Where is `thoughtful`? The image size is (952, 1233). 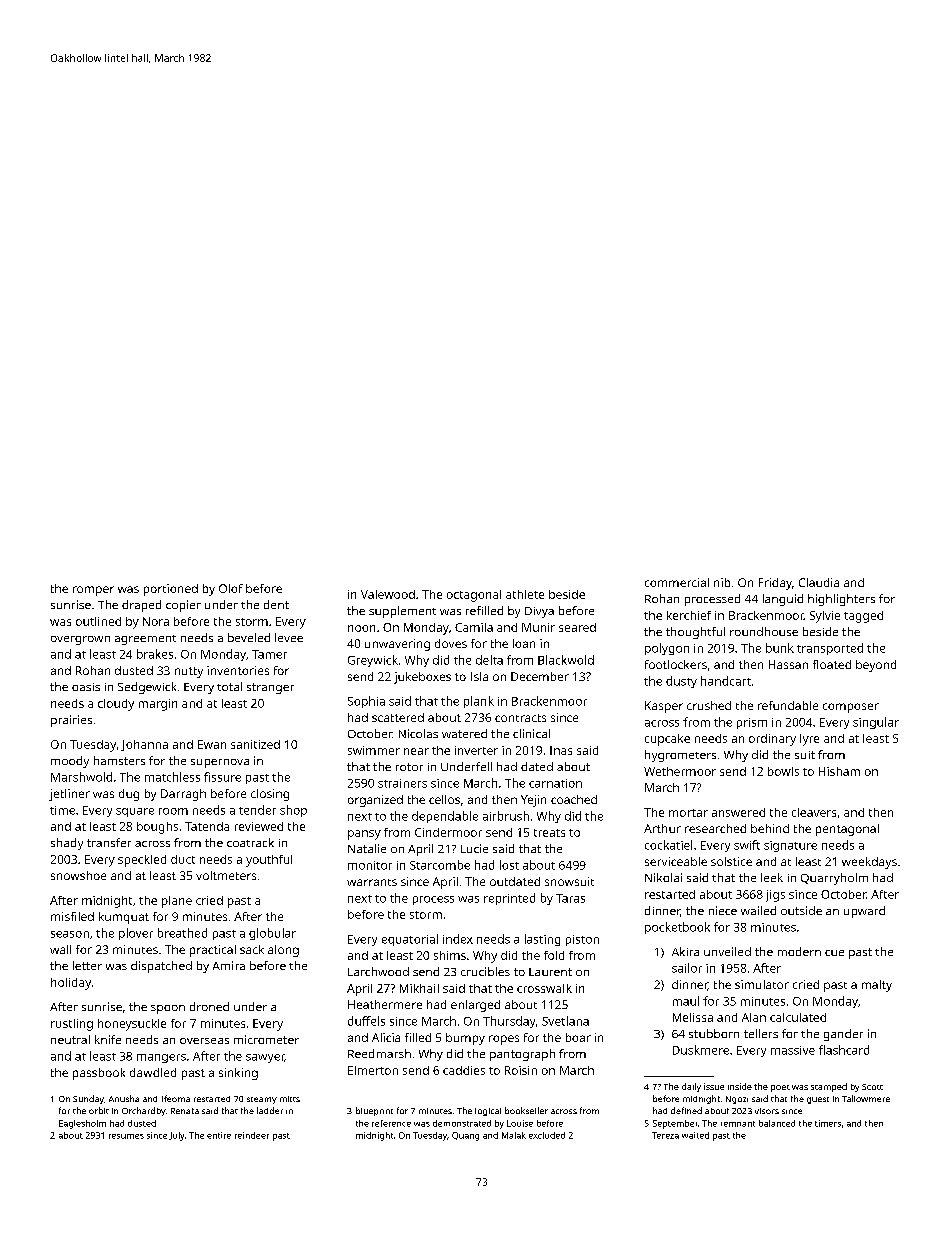
thoughtful is located at coordinates (695, 633).
